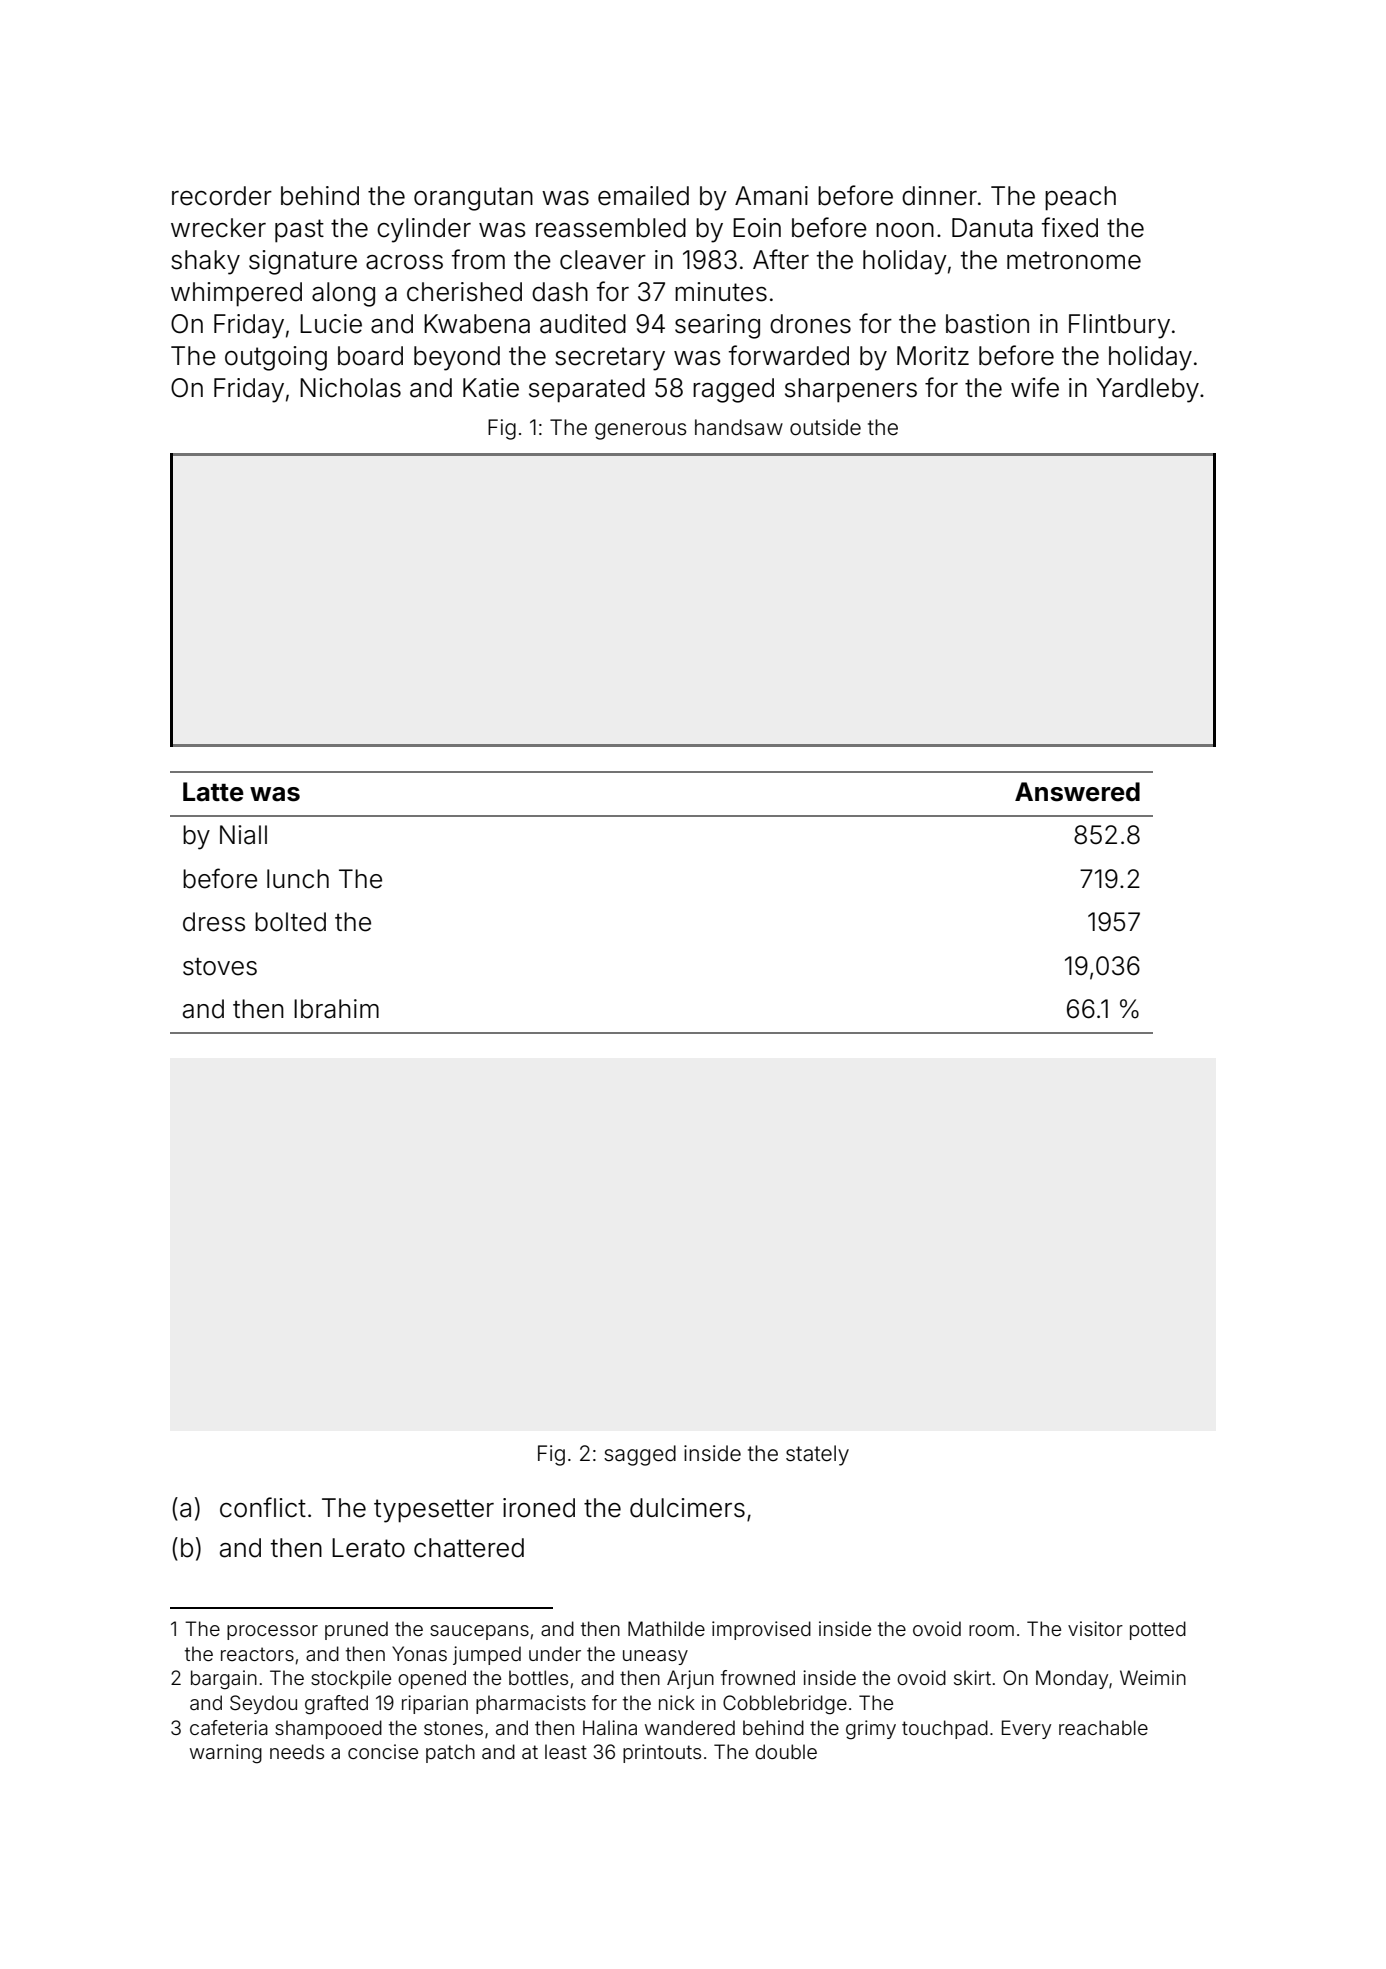 The height and width of the screenshot is (1969, 1386). Describe the element at coordinates (640, 431) in the screenshot. I see `generous` at that location.
